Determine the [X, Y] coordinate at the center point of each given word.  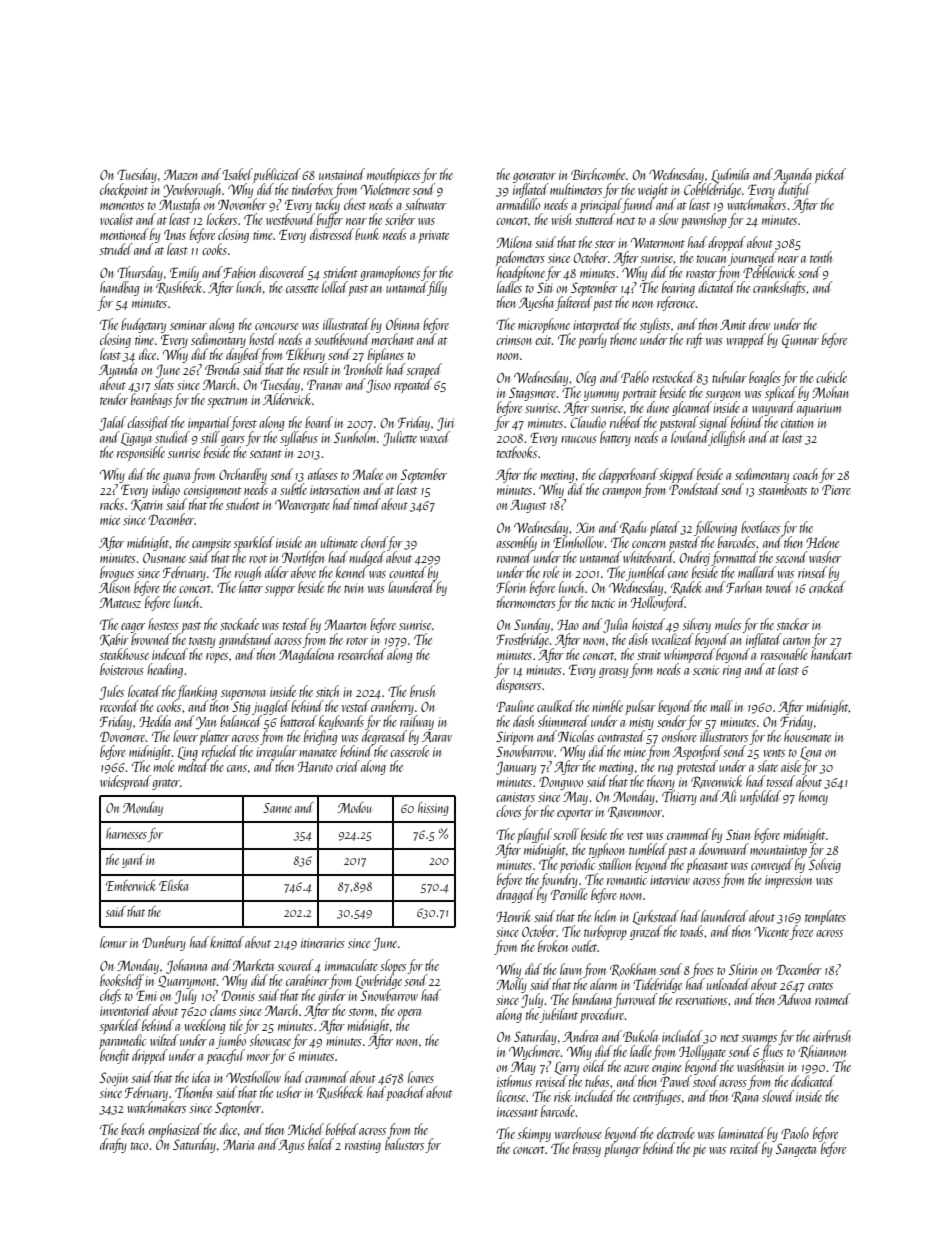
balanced [240, 721]
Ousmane [164, 558]
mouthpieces [393, 176]
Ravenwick [717, 781]
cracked [827, 587]
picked [830, 175]
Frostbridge [523, 640]
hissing [433, 809]
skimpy [534, 1134]
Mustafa [179, 206]
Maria [238, 1144]
